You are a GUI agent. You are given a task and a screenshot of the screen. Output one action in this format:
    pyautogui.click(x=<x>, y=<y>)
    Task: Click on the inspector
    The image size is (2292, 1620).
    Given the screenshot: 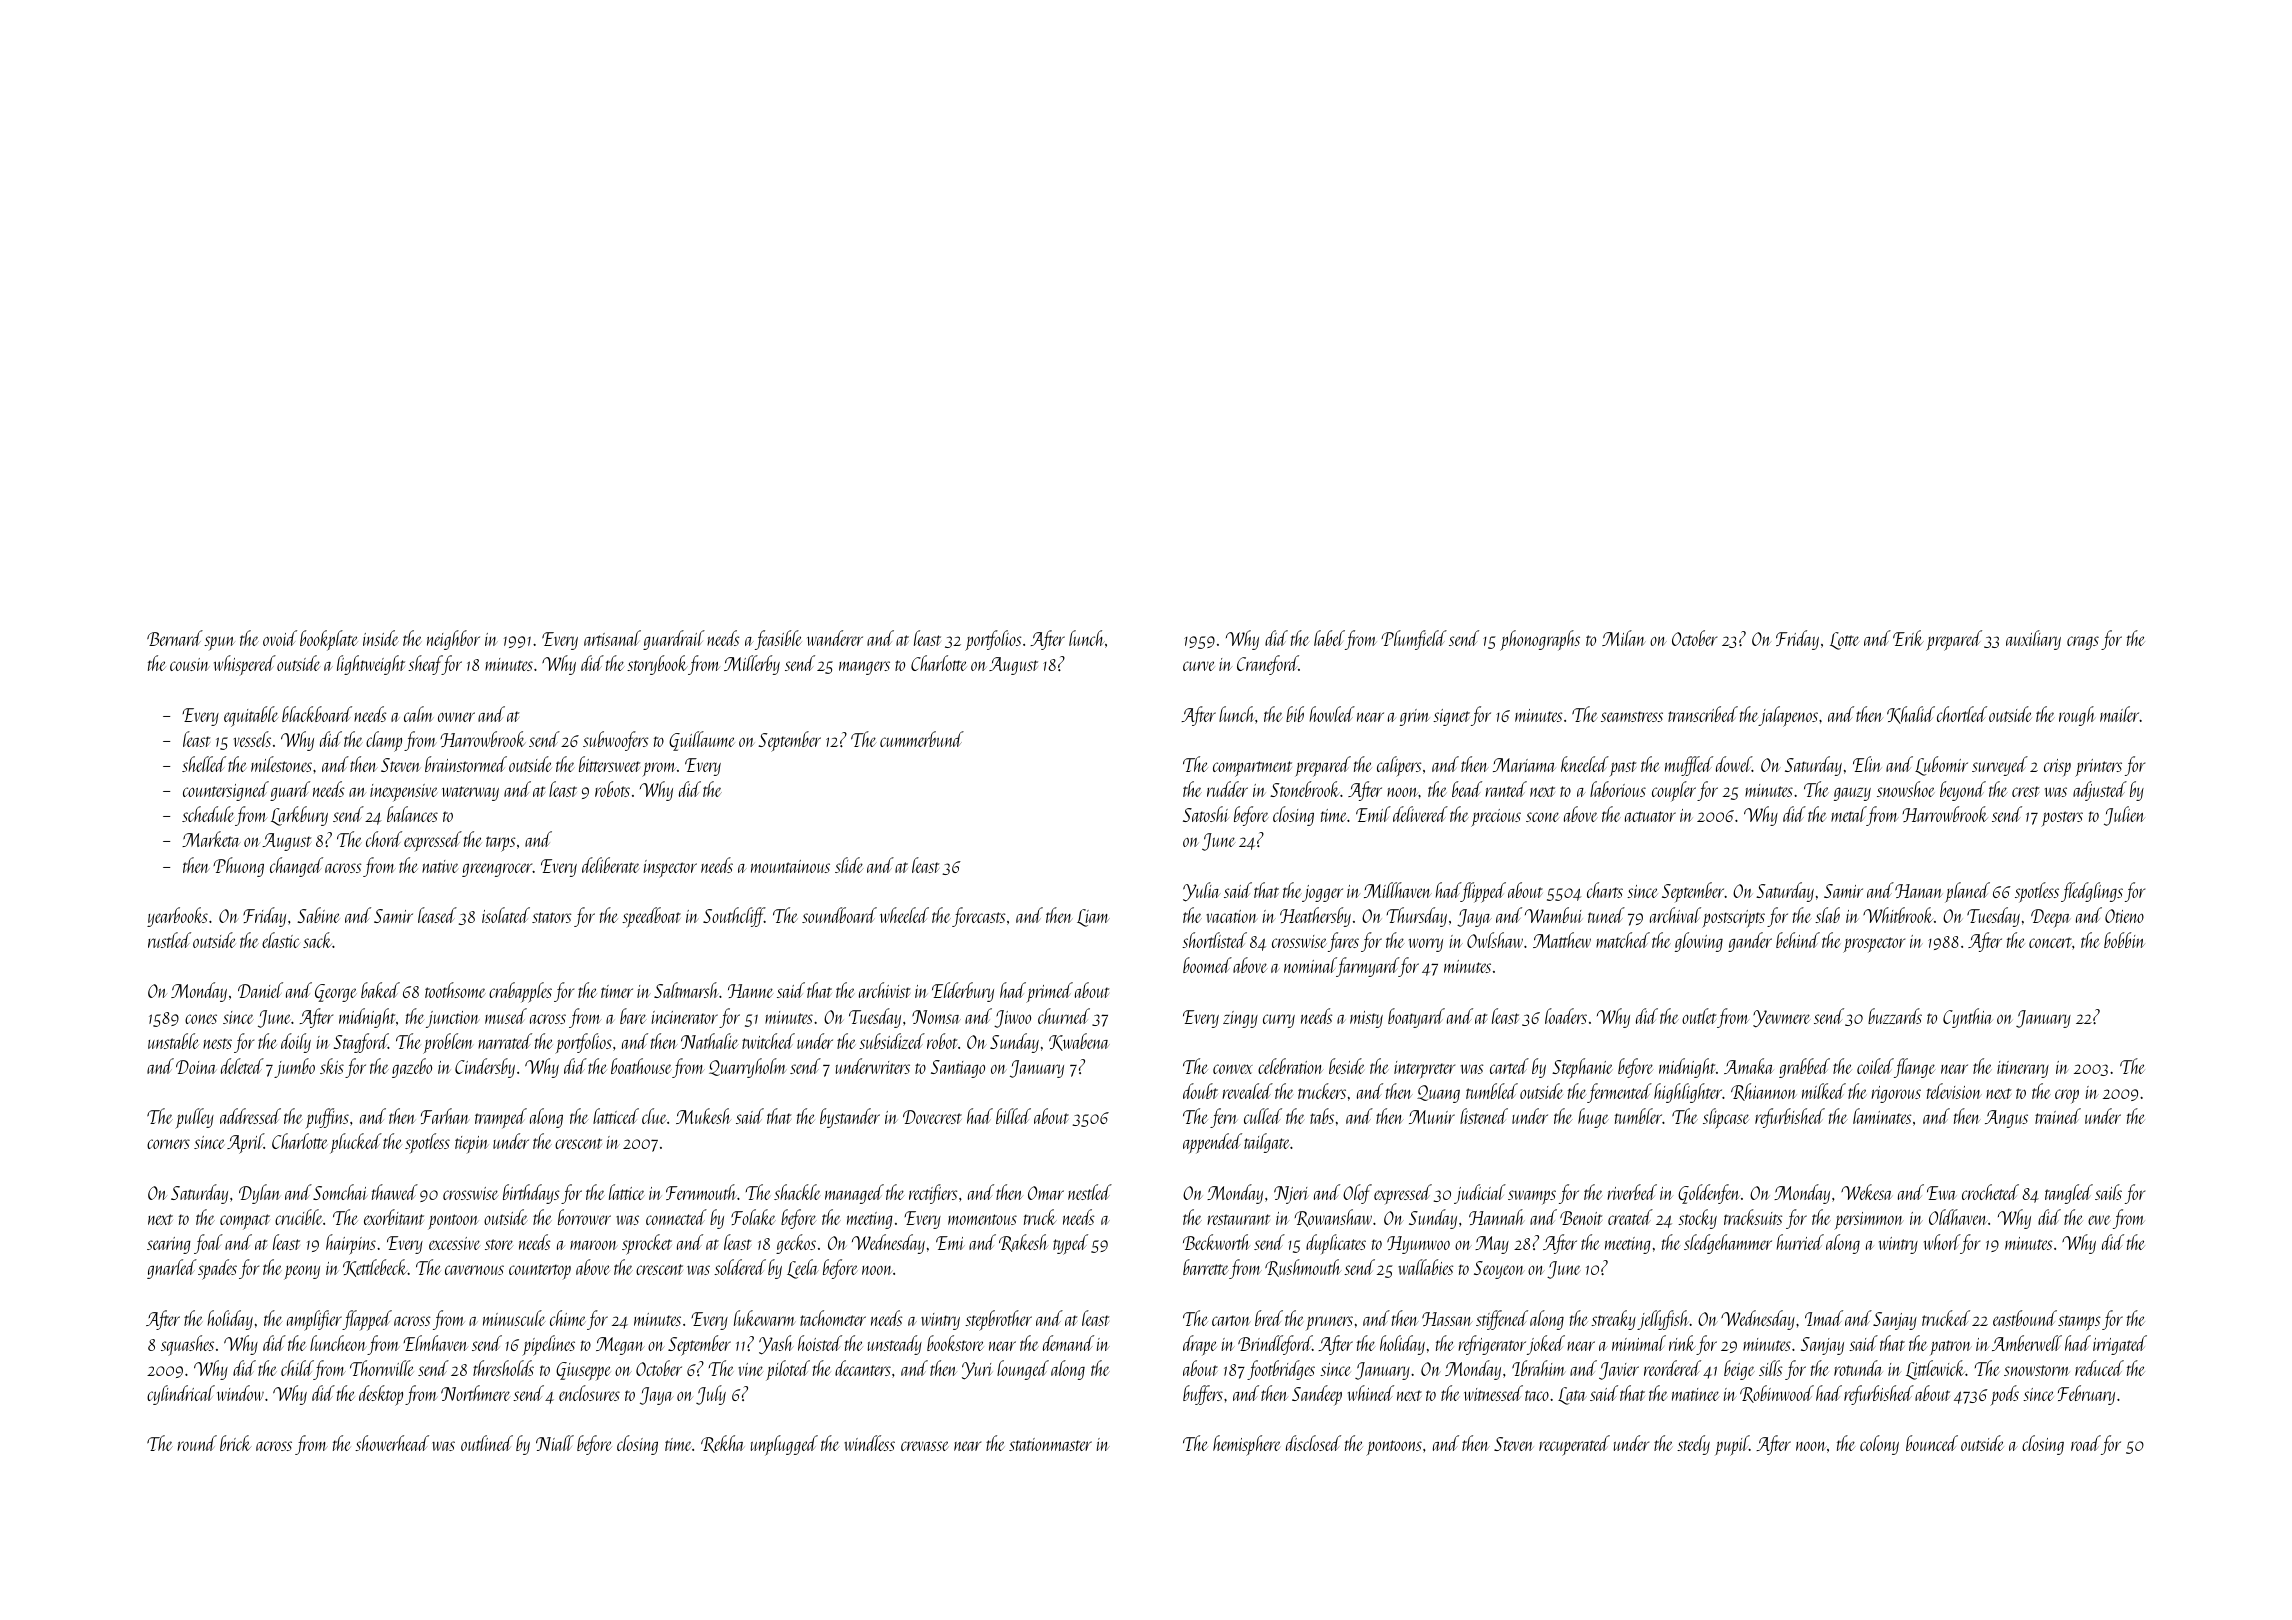 What is the action you would take?
    pyautogui.click(x=670, y=869)
